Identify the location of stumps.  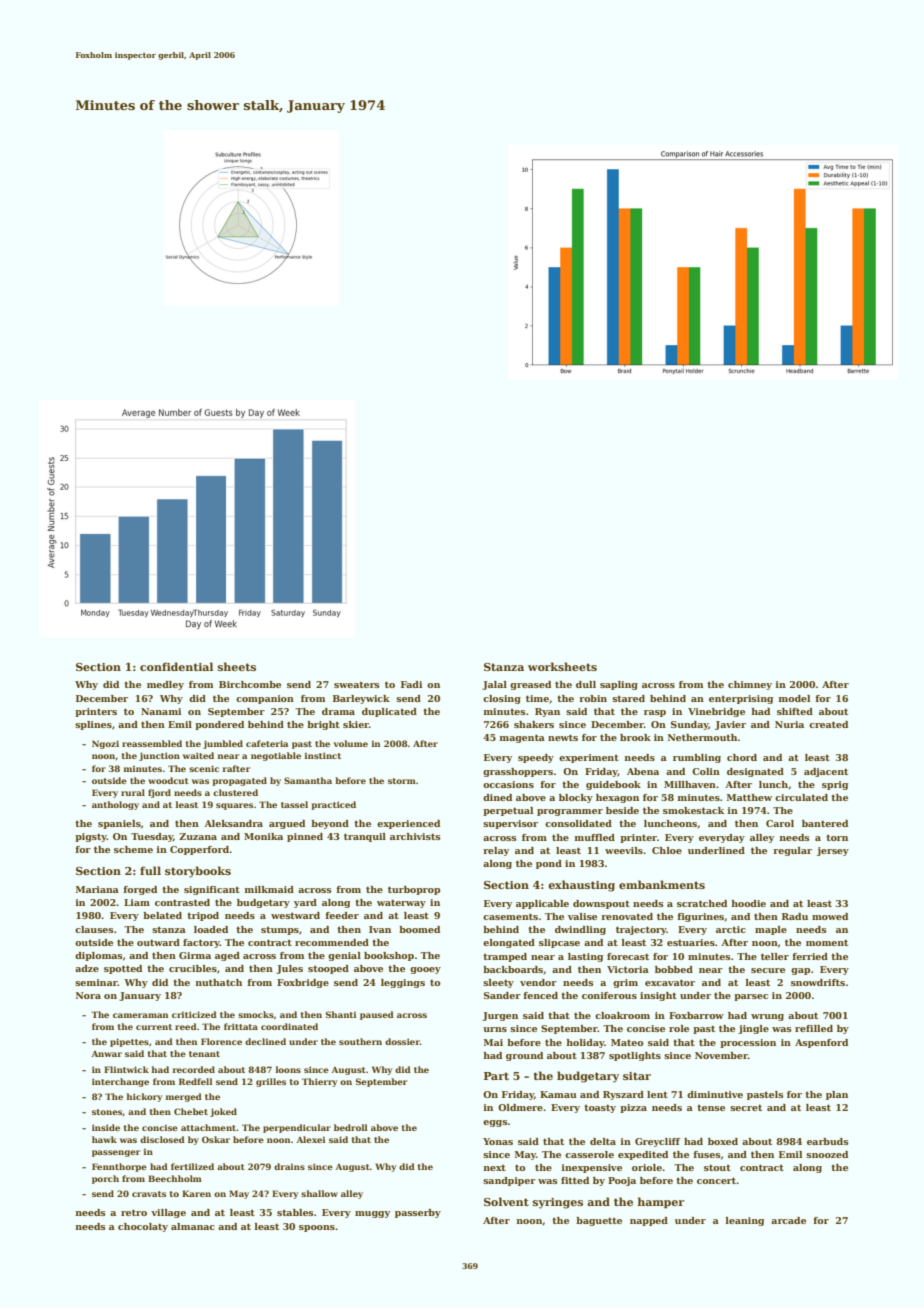
(280, 931).
